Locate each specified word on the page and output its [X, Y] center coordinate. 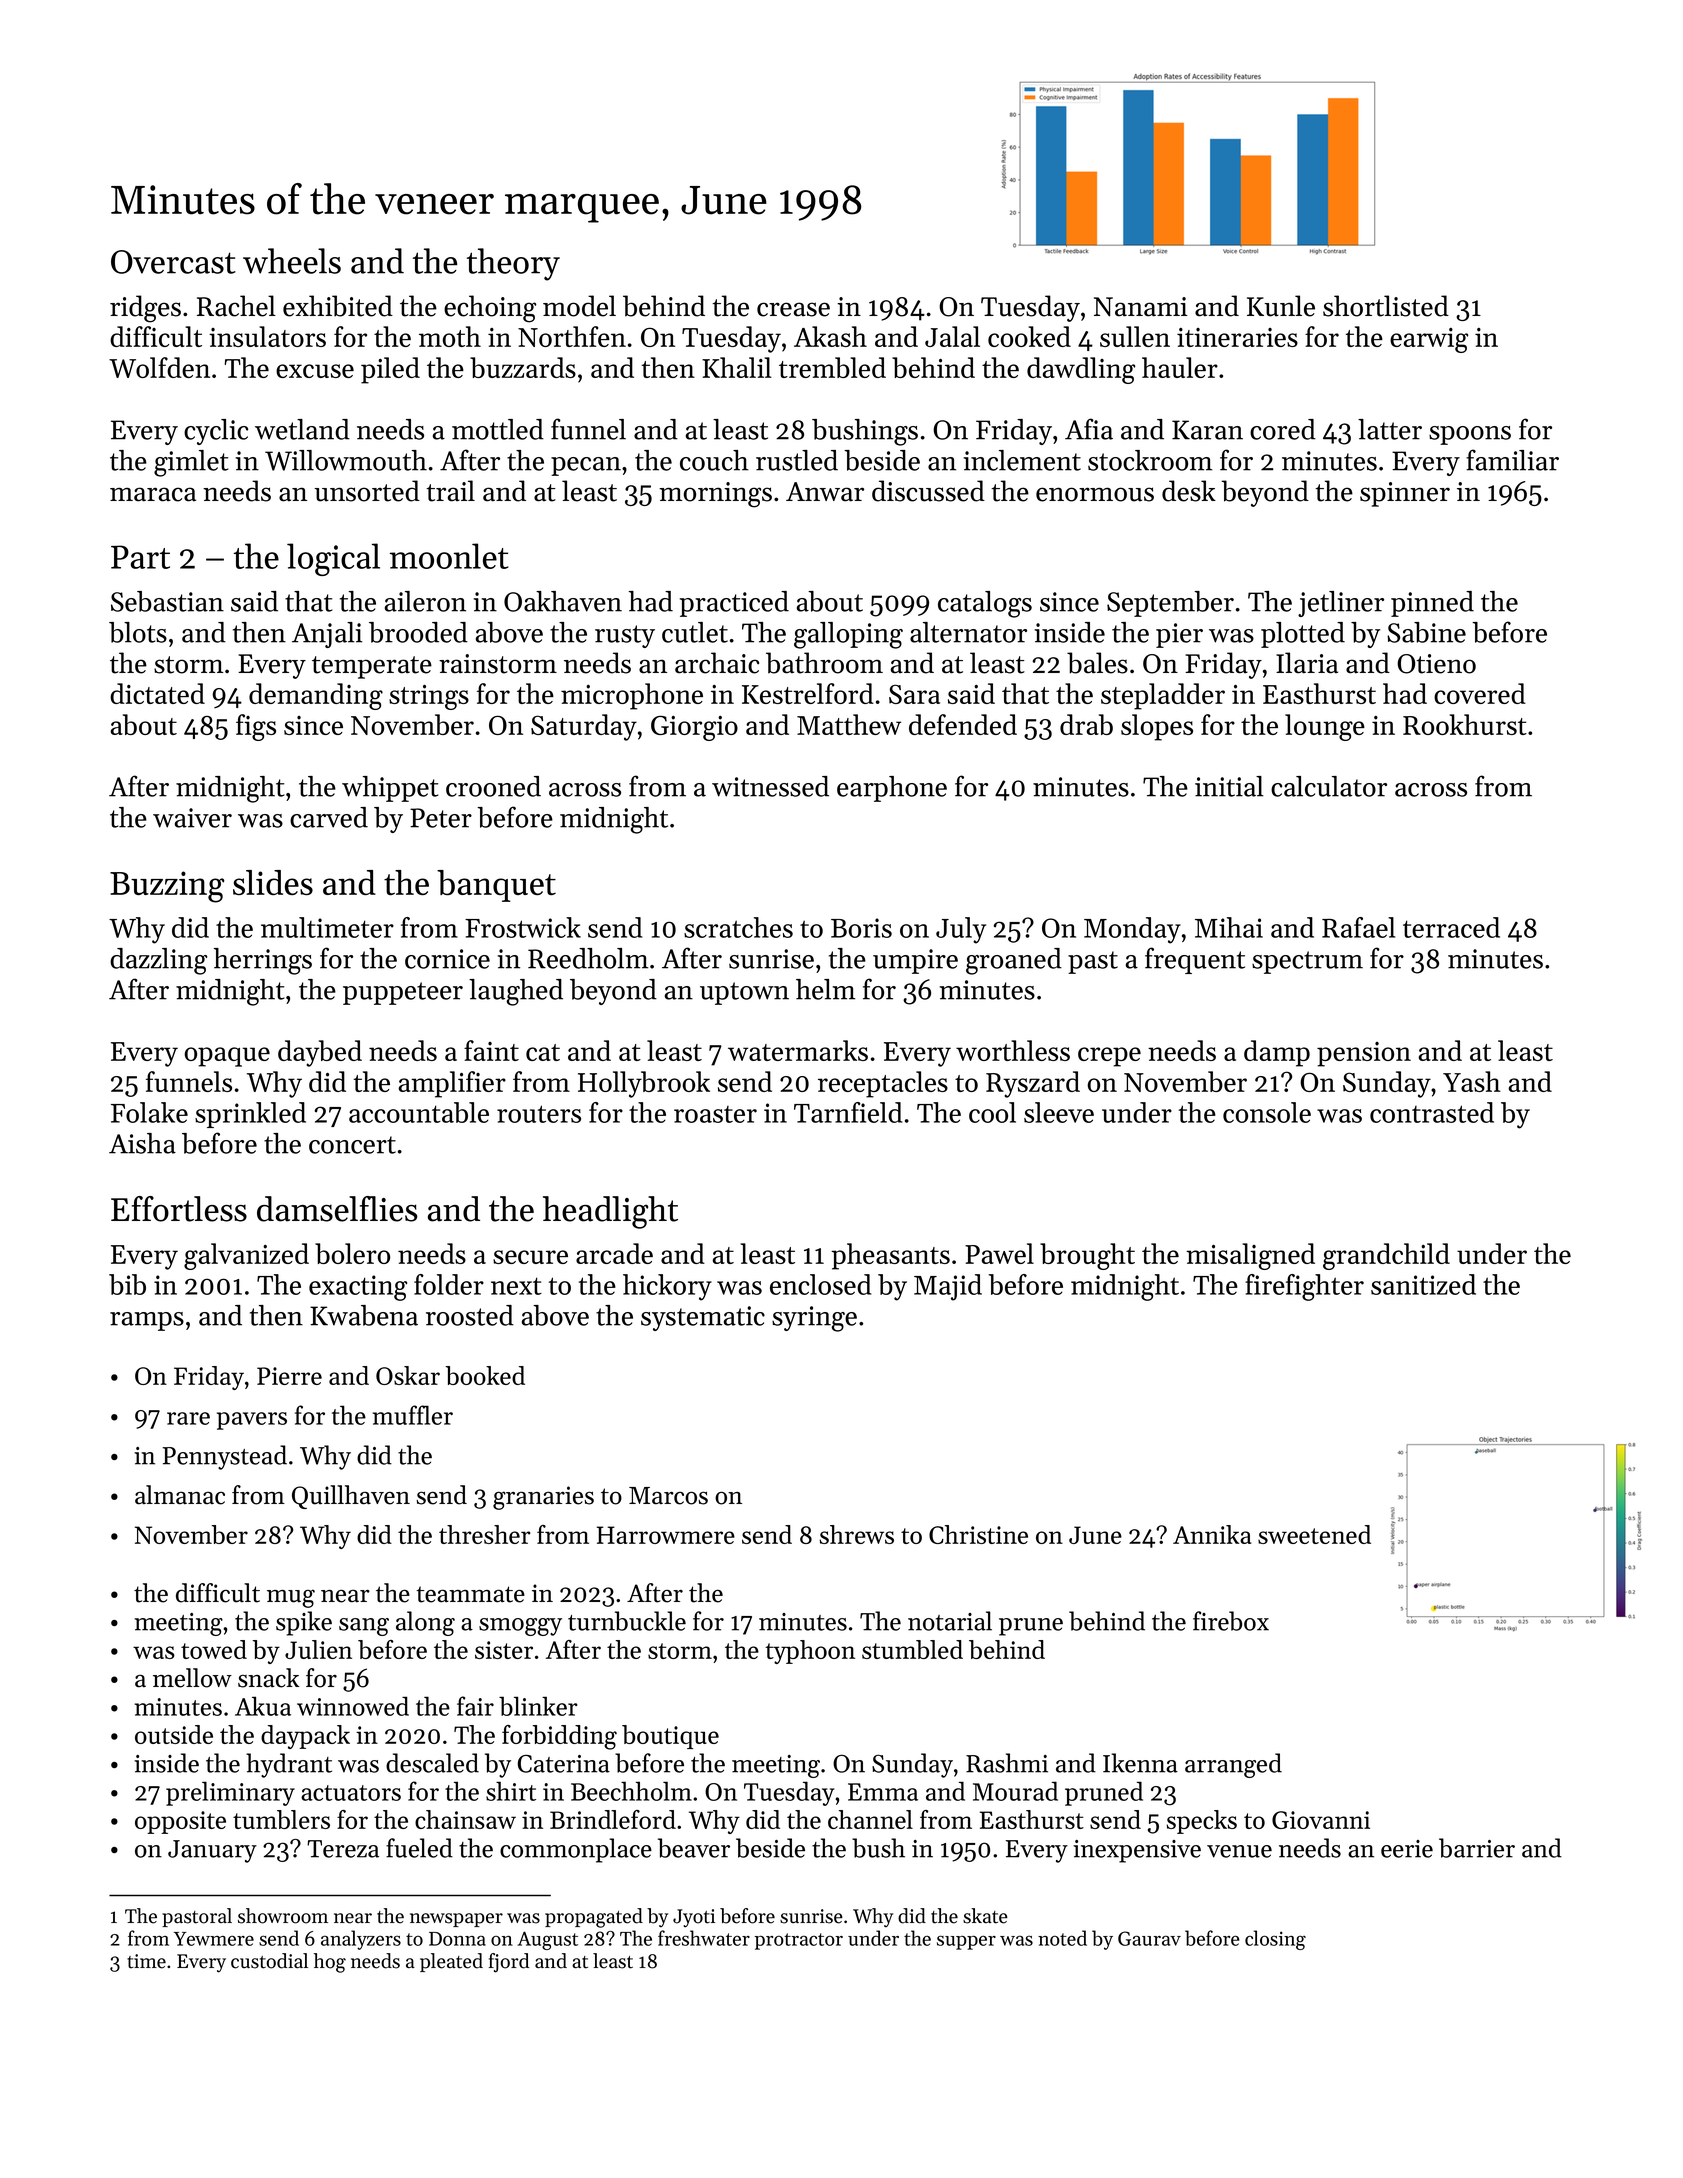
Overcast [173, 262]
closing [1275, 1940]
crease [793, 309]
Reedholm [588, 958]
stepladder [1163, 696]
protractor [799, 1941]
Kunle [1281, 306]
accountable [419, 1112]
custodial [269, 1961]
